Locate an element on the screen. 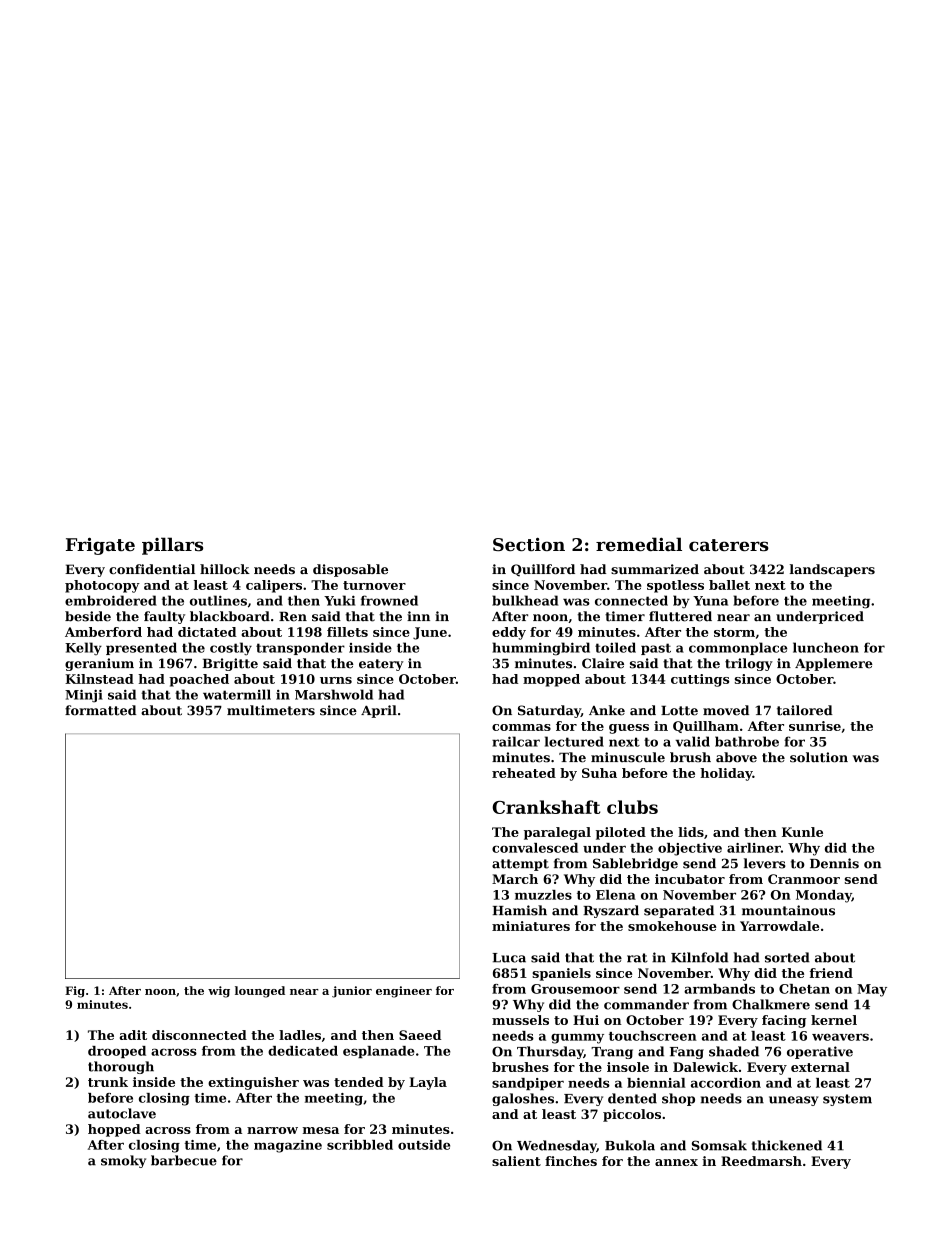 This screenshot has height=1233, width=952. thorough is located at coordinates (121, 1067).
